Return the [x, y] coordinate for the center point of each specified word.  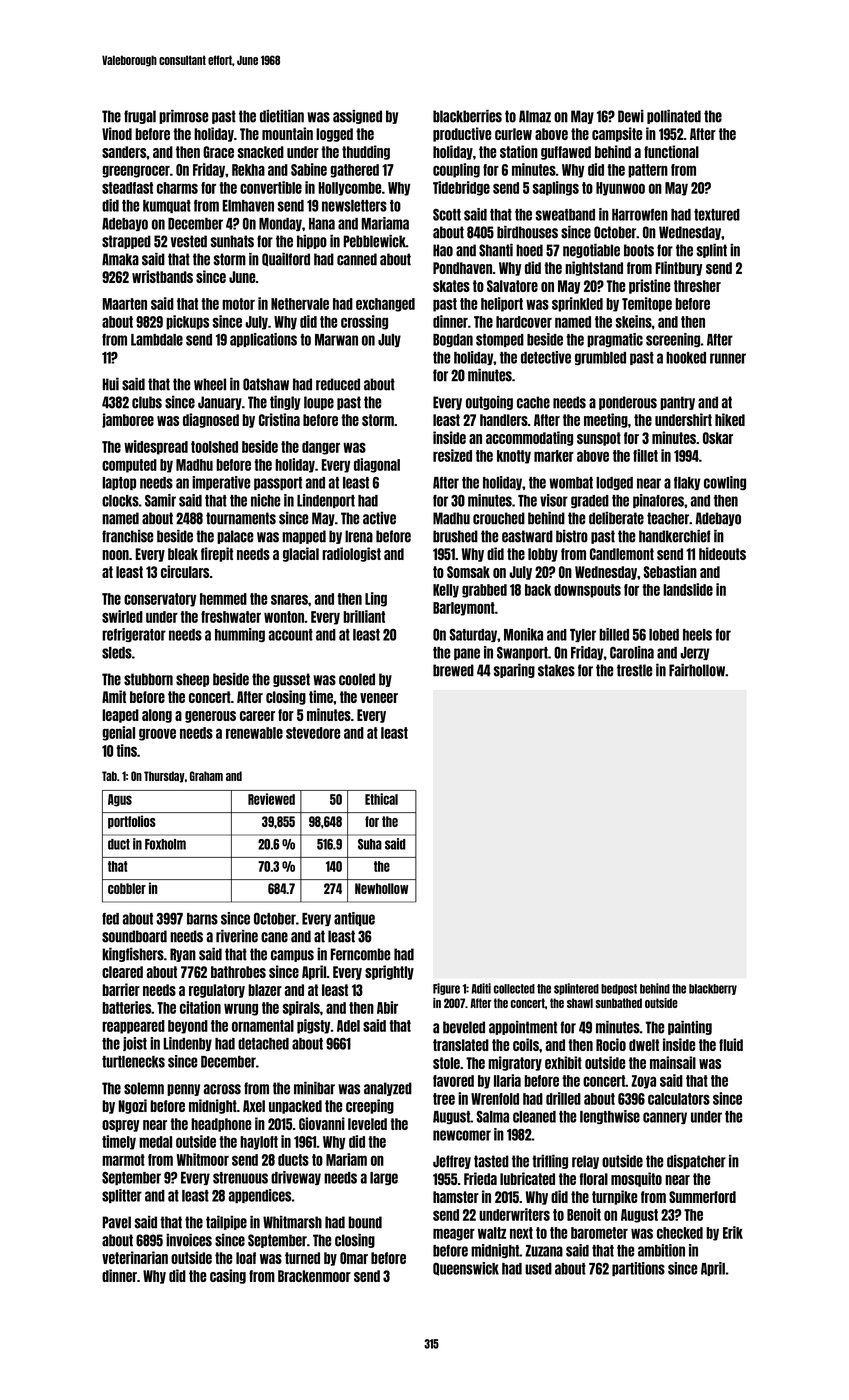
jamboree [128, 420]
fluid [731, 1044]
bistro [572, 536]
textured [717, 215]
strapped [126, 242]
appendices [260, 1196]
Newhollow [381, 888]
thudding [366, 152]
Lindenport [326, 501]
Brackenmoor [314, 1276]
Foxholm [165, 844]
